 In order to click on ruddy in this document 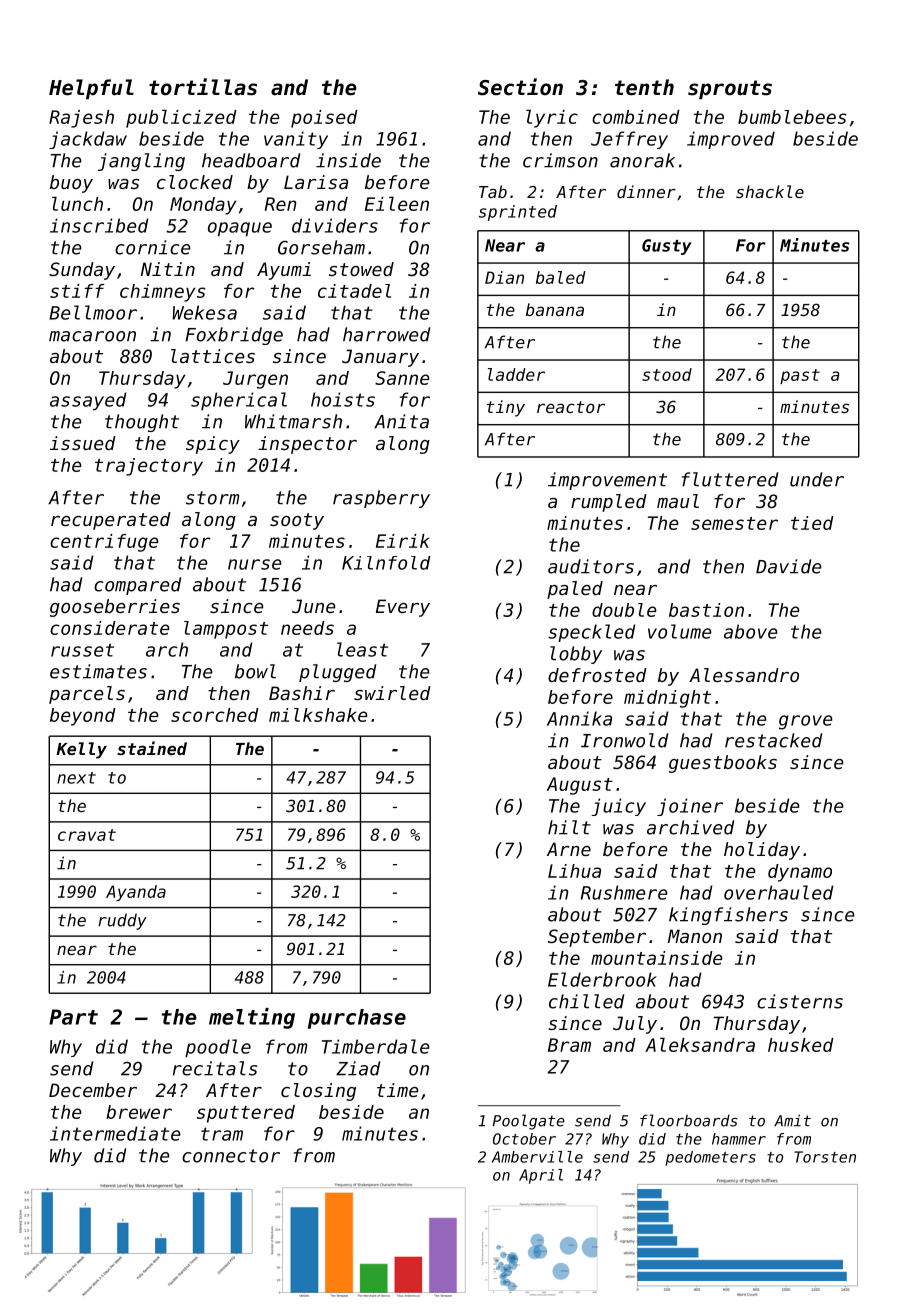, I will do `click(122, 921)`.
